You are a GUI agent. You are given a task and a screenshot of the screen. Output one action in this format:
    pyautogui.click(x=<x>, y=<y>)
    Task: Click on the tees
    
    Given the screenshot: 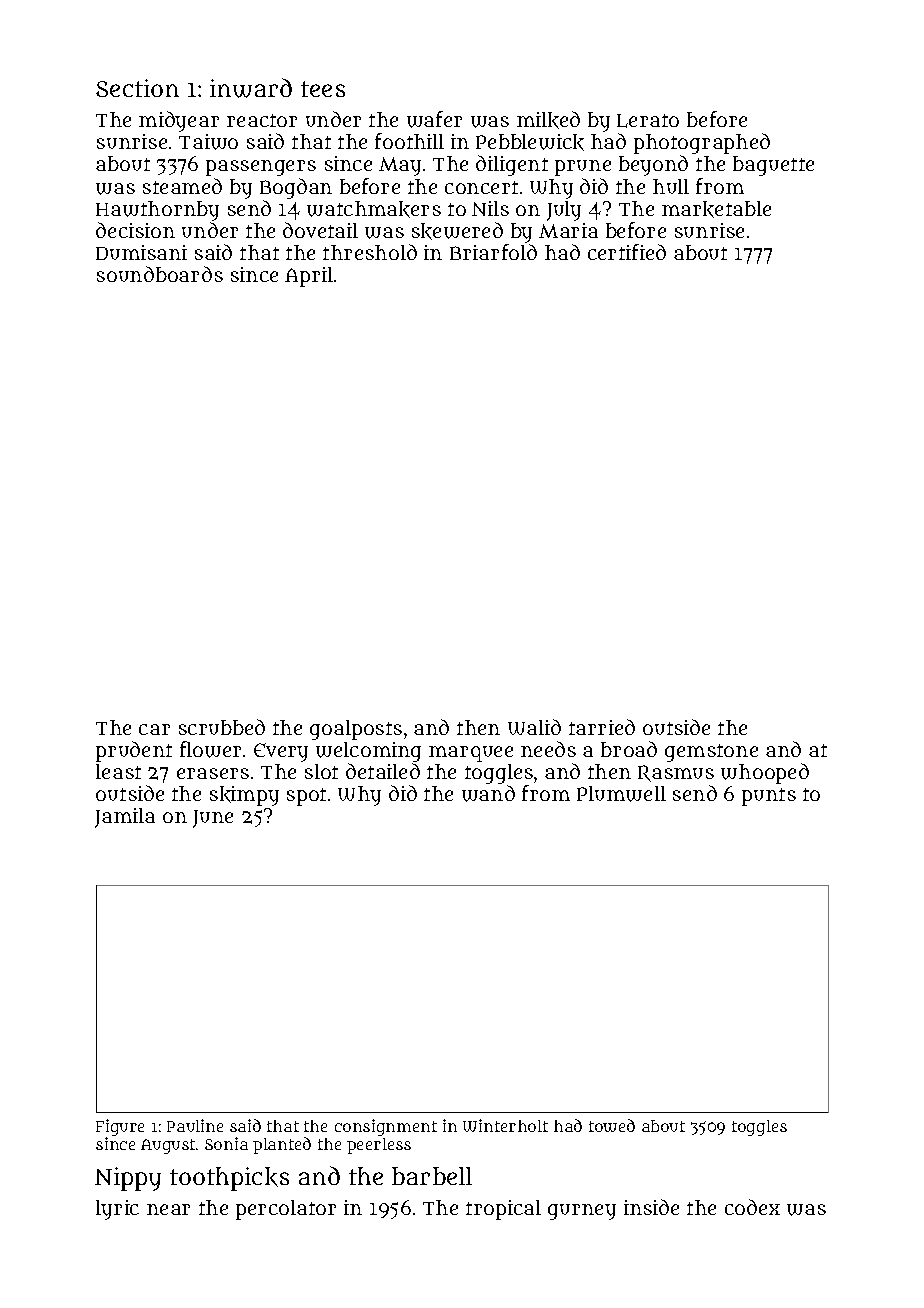 What is the action you would take?
    pyautogui.click(x=323, y=89)
